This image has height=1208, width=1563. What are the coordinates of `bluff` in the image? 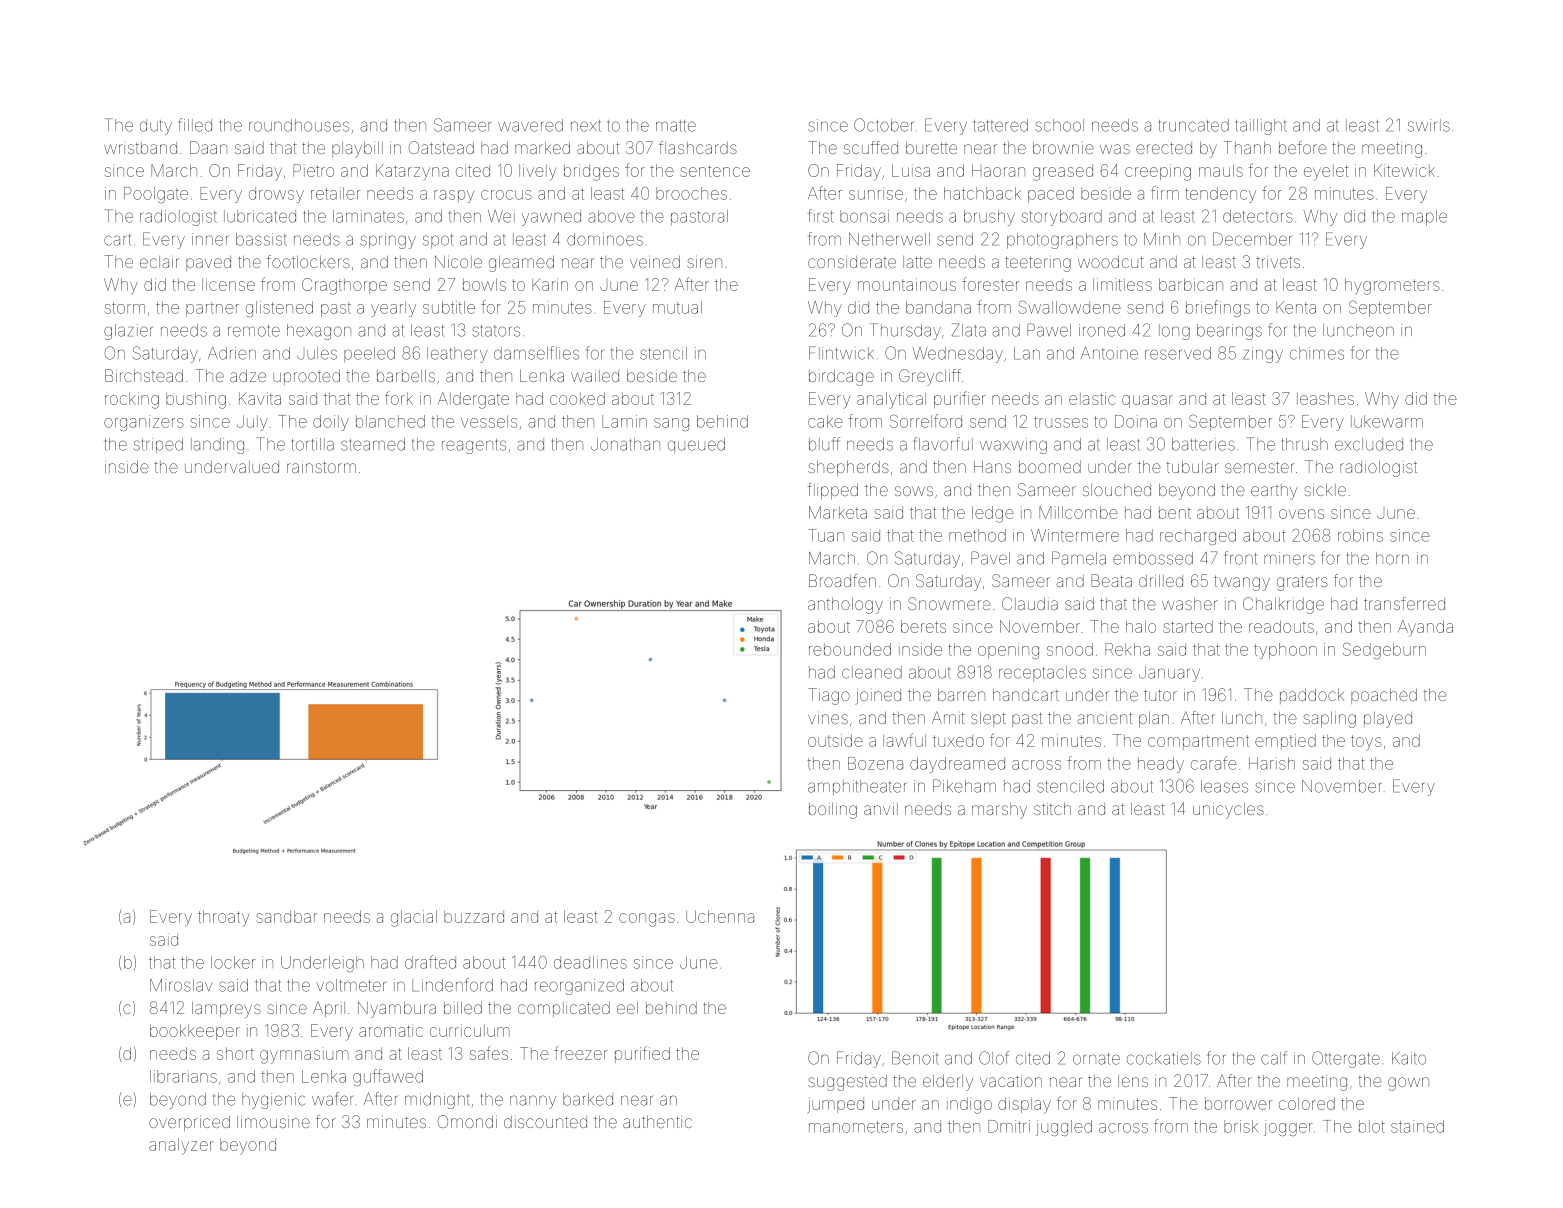 It's located at (824, 444).
